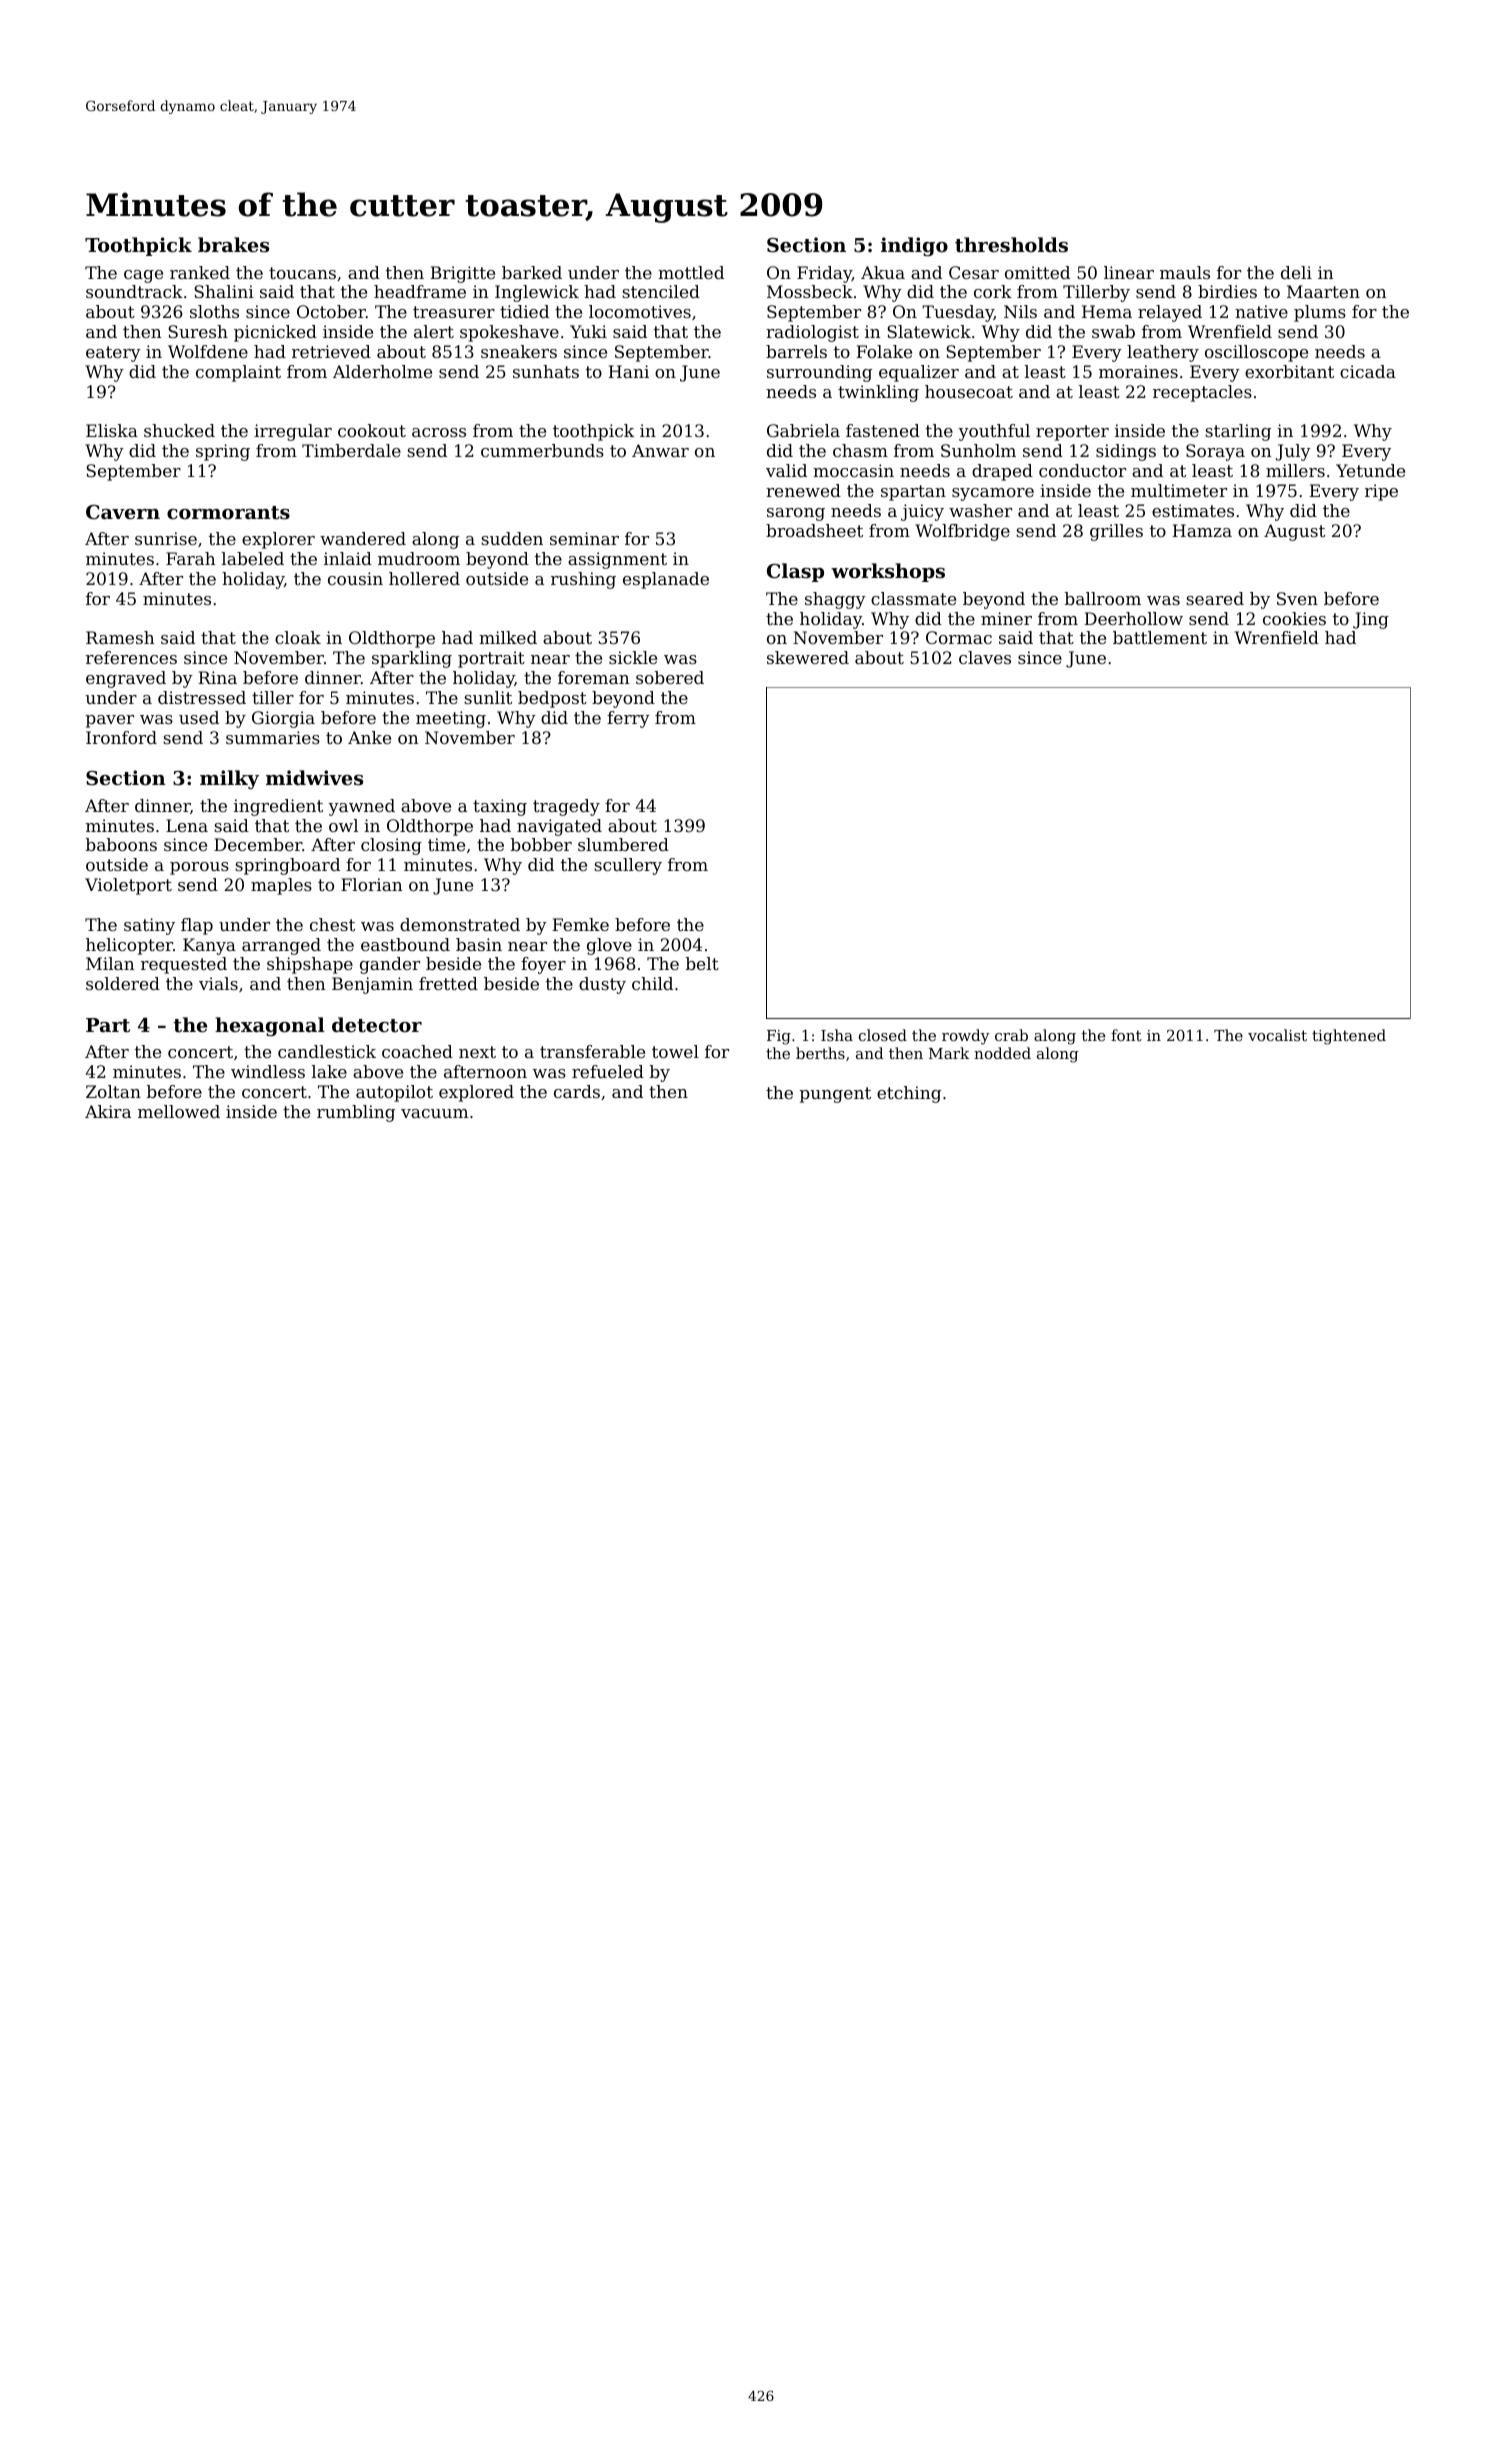 The image size is (1496, 2464). I want to click on shucked, so click(179, 430).
